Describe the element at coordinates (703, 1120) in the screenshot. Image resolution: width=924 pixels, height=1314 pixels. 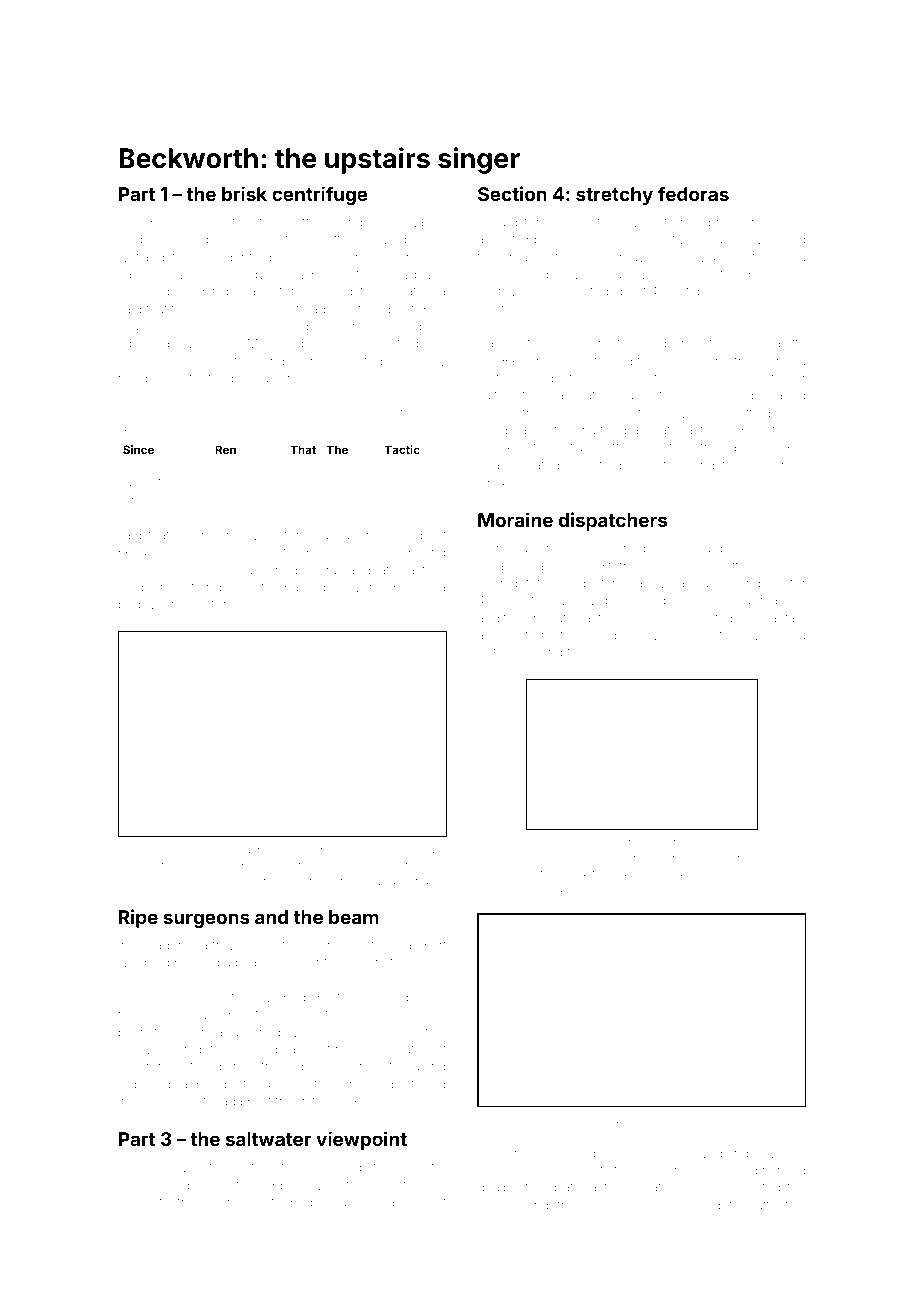
I see `Lukasz` at that location.
